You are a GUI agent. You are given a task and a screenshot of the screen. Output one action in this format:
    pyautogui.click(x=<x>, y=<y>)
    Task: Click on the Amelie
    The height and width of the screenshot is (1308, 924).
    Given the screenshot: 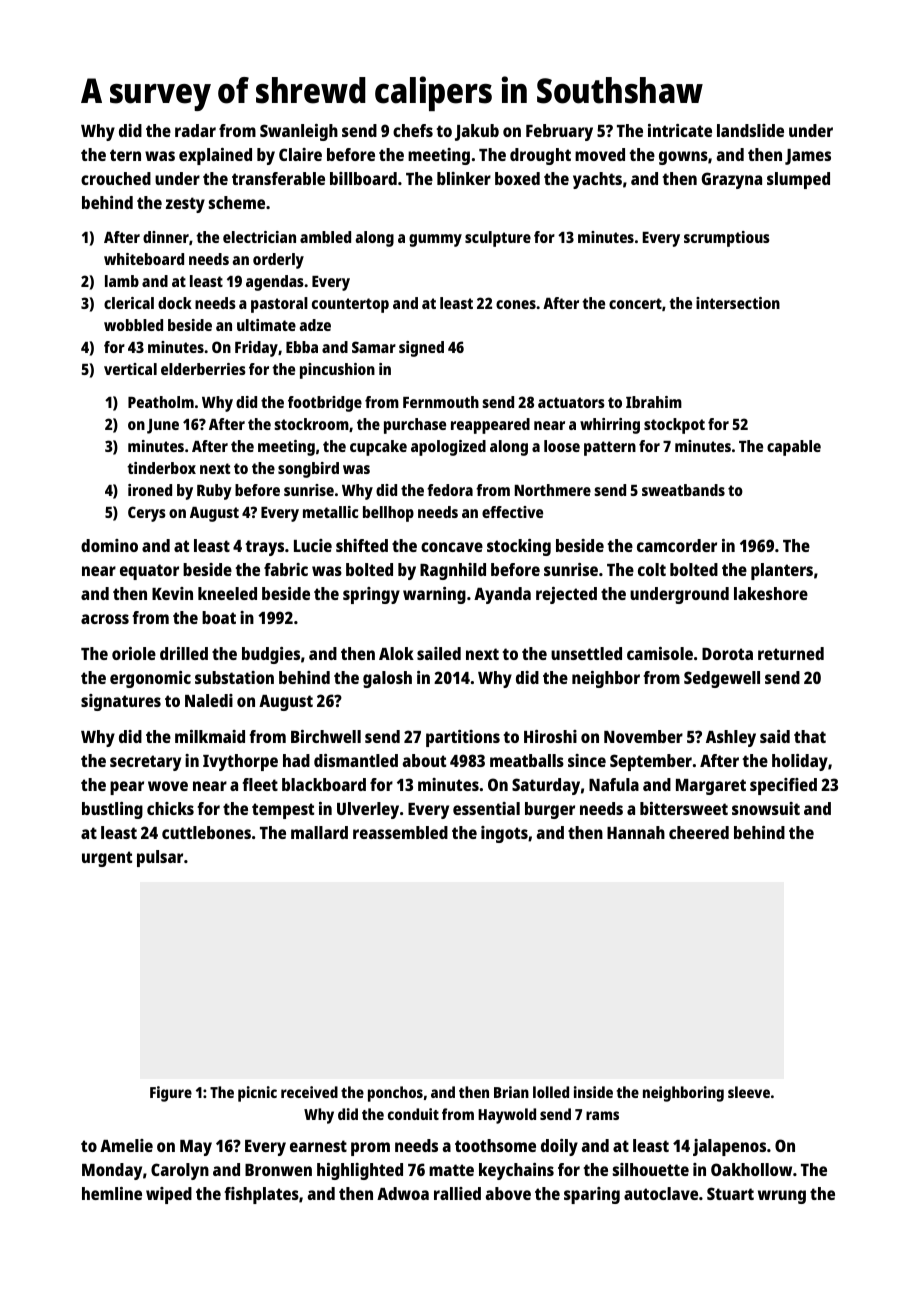 What is the action you would take?
    pyautogui.click(x=126, y=1145)
